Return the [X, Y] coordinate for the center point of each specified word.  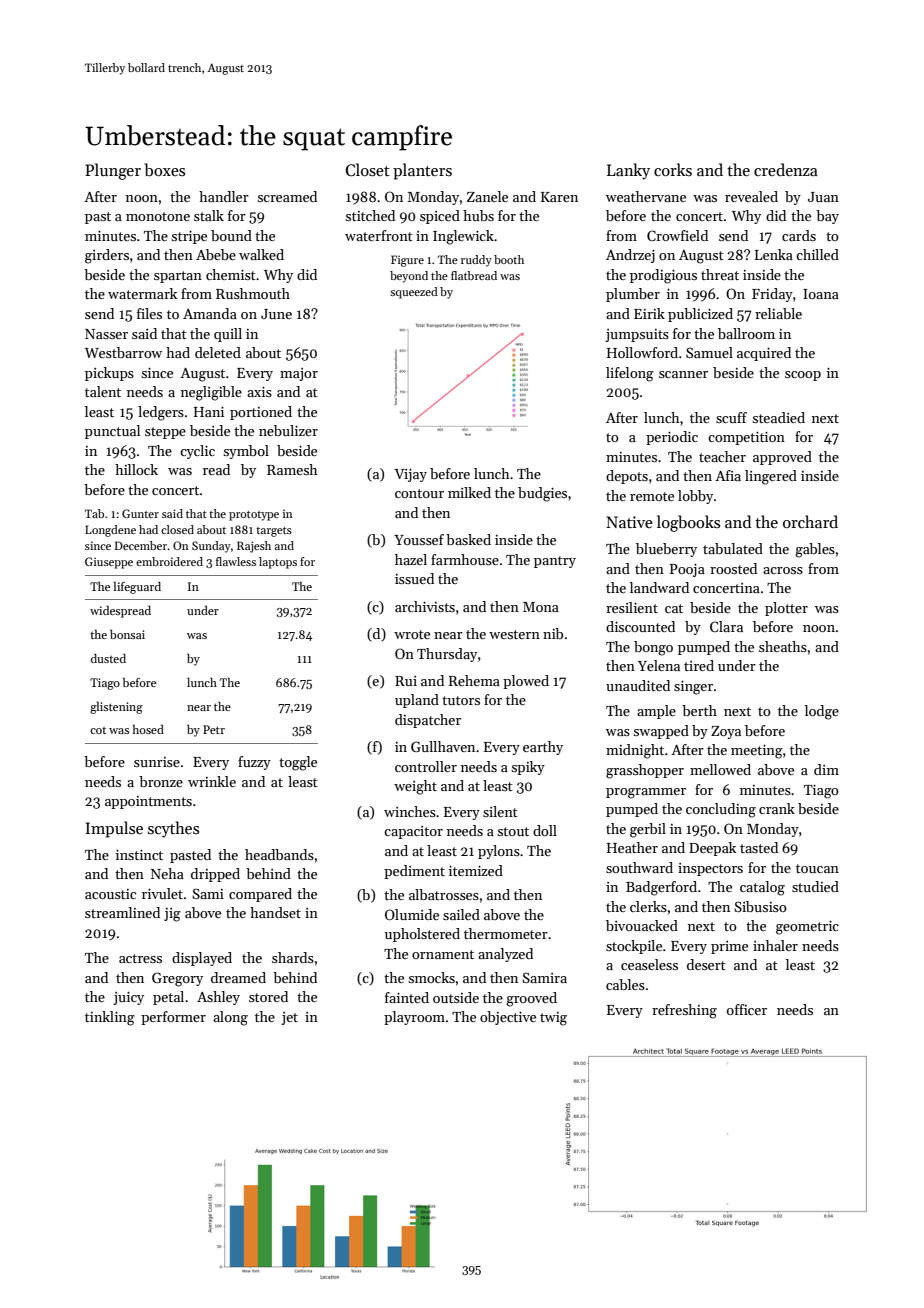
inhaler [775, 945]
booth [509, 259]
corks [673, 169]
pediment [414, 872]
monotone [158, 216]
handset [275, 912]
